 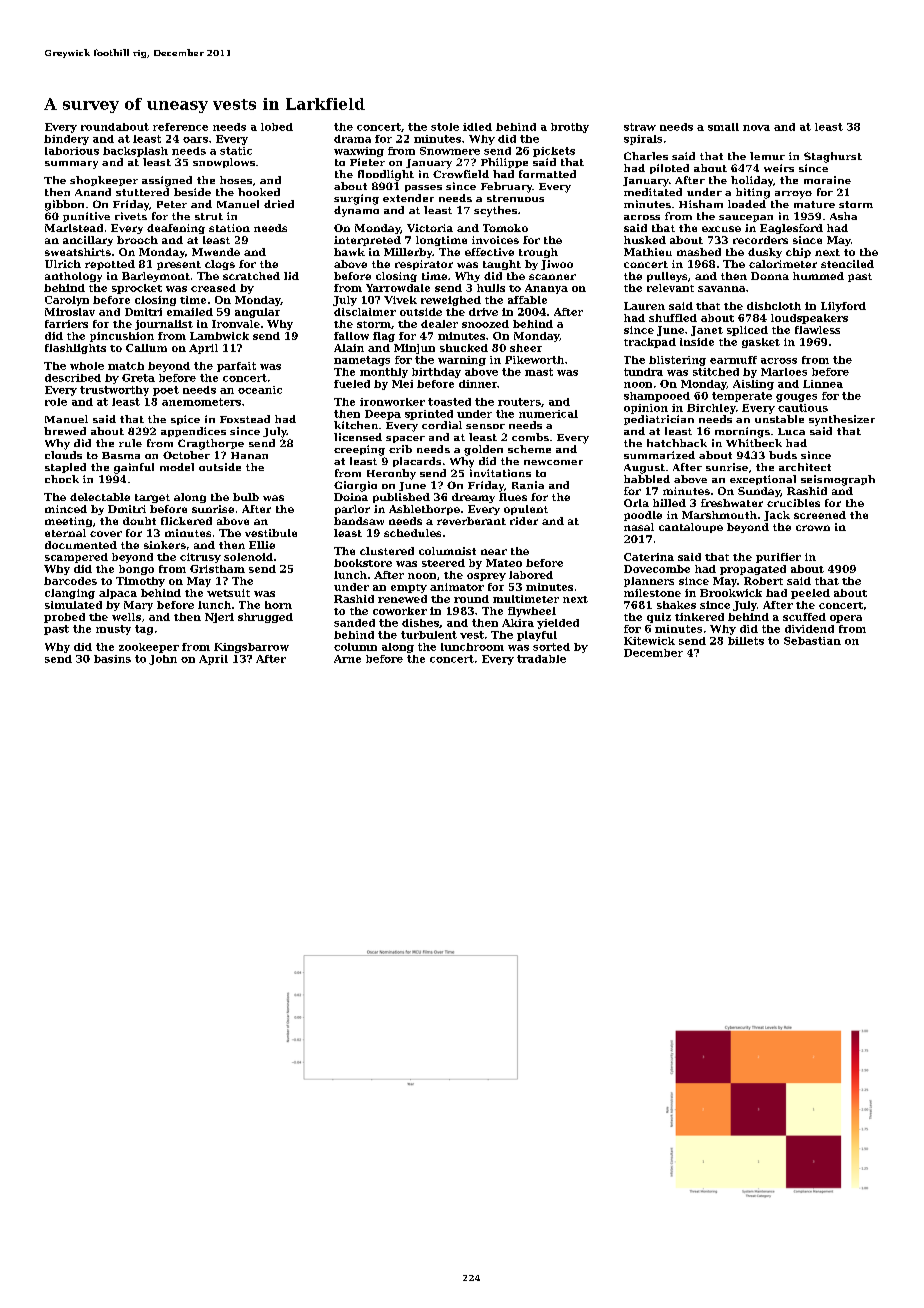 What do you see at coordinates (711, 409) in the screenshot?
I see `Birchley` at bounding box center [711, 409].
